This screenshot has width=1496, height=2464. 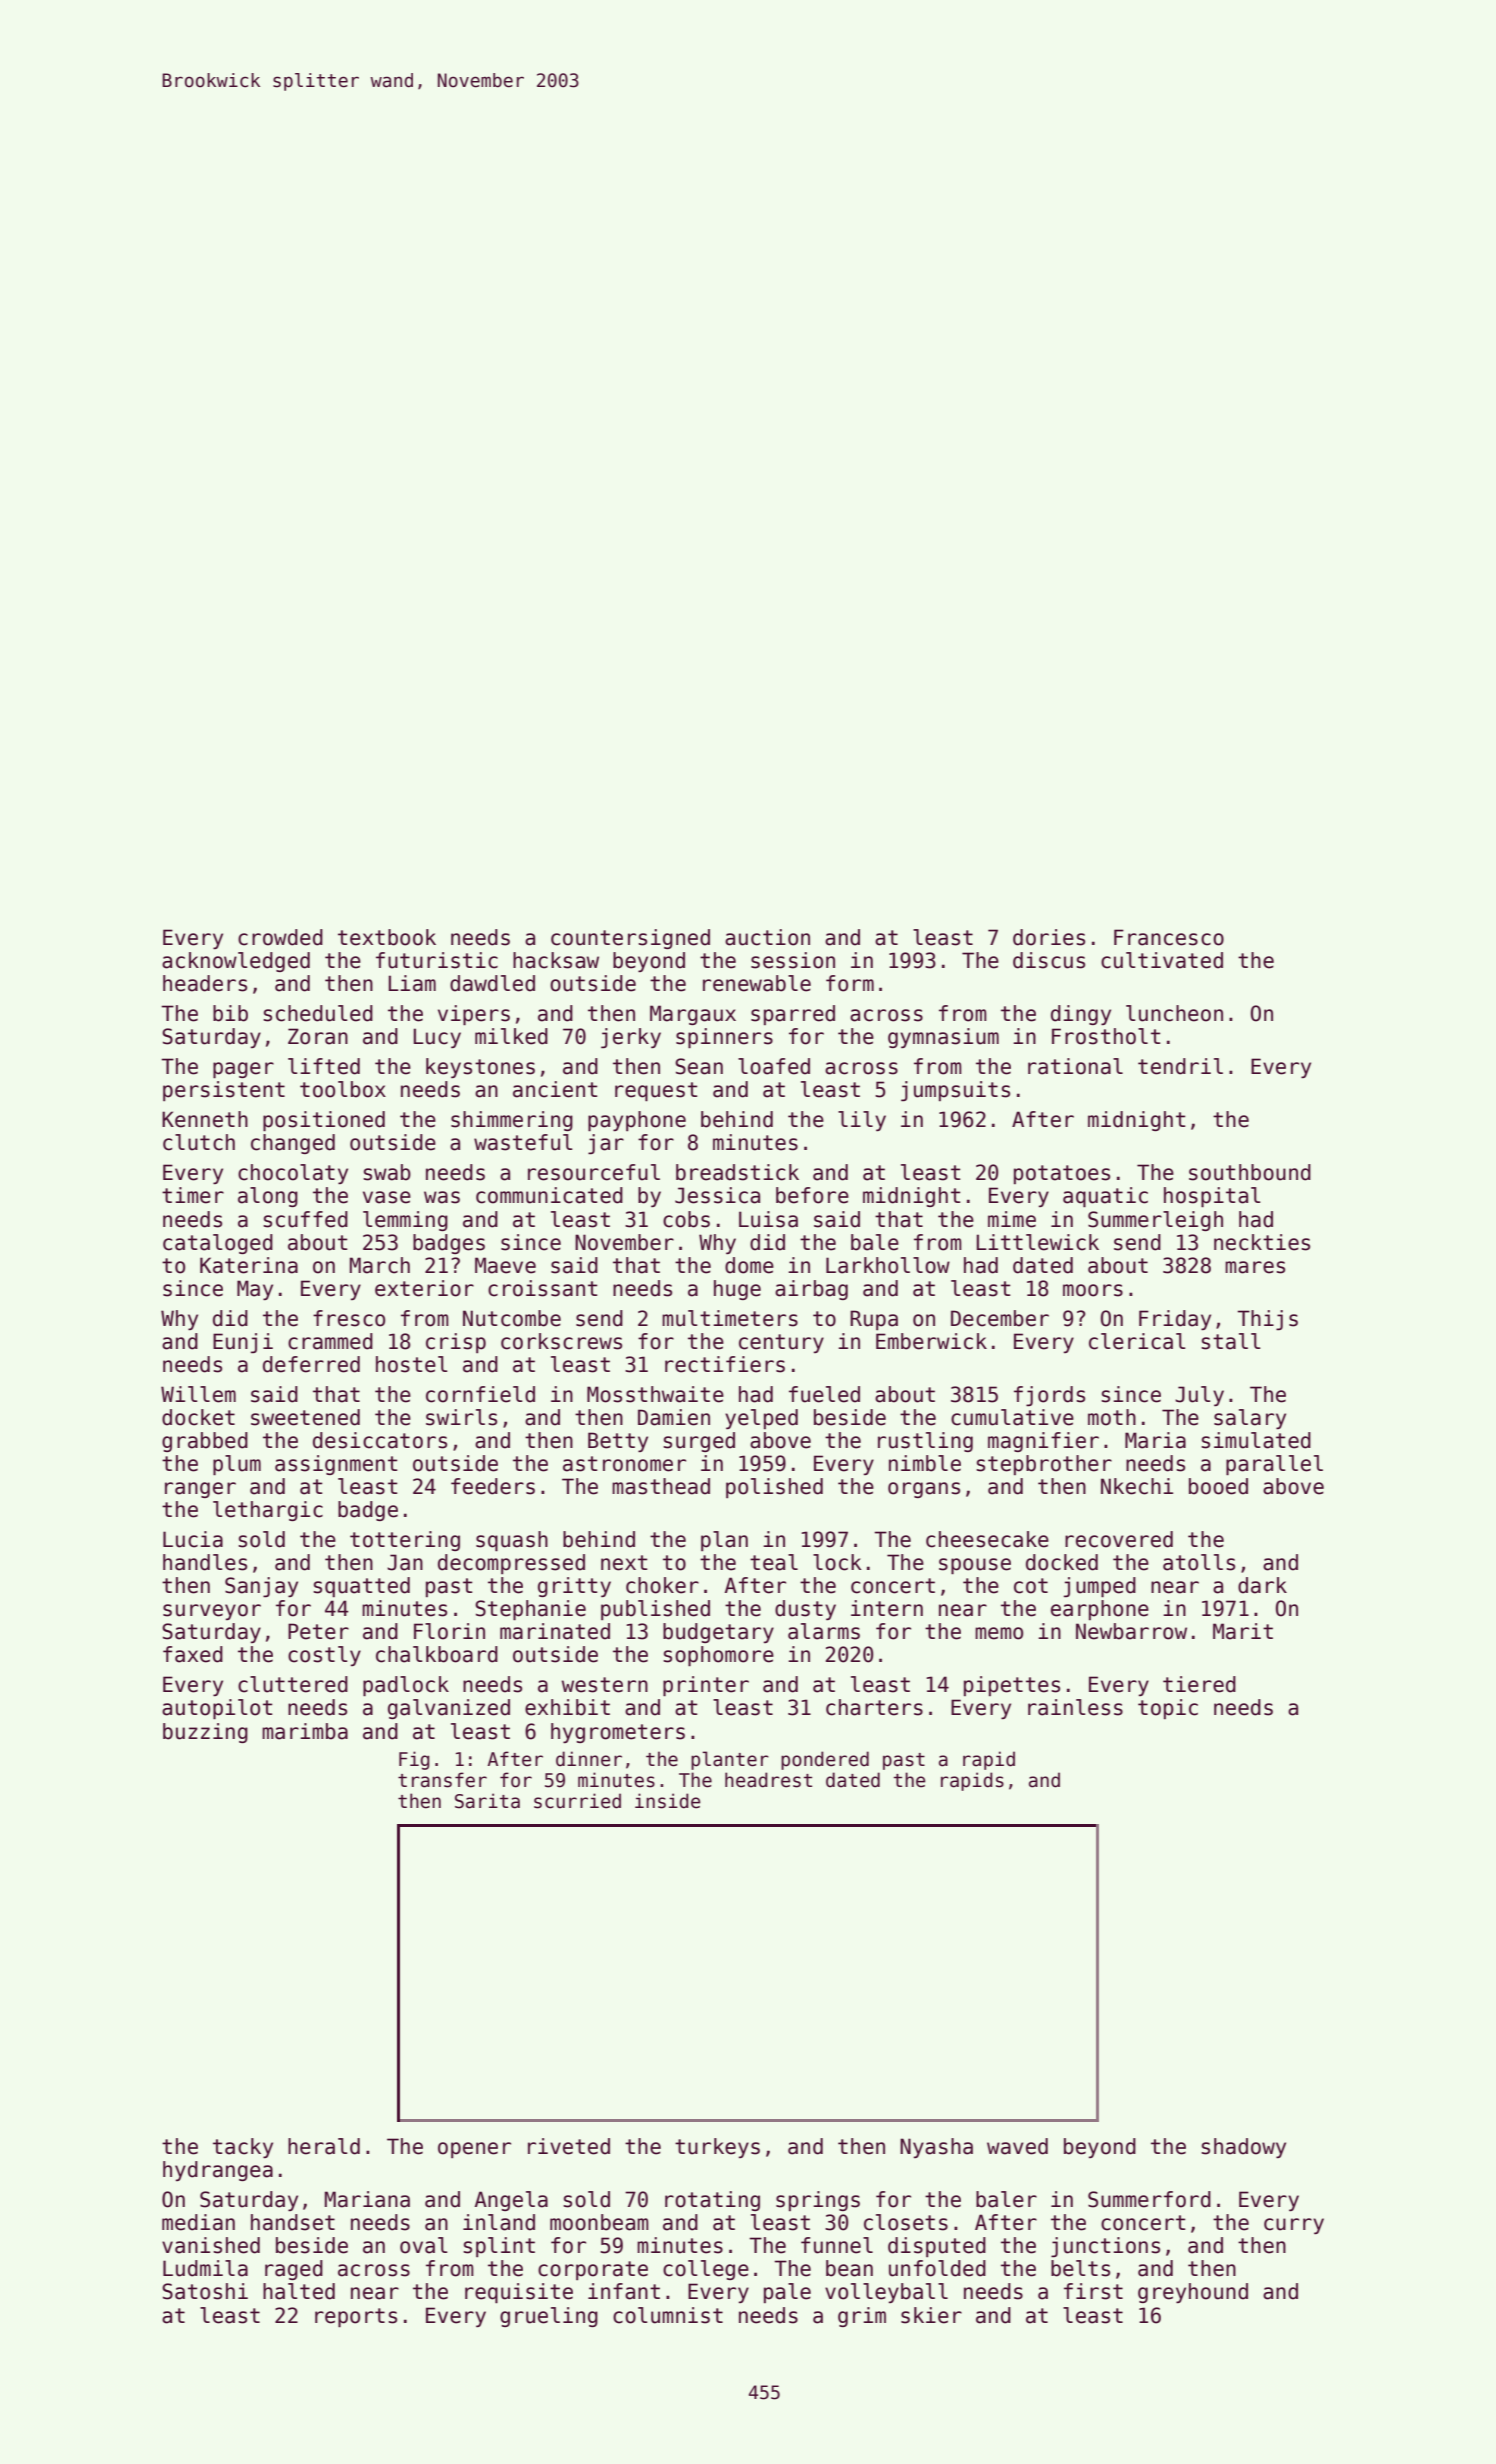 What do you see at coordinates (556, 960) in the screenshot?
I see `hacksaw` at bounding box center [556, 960].
